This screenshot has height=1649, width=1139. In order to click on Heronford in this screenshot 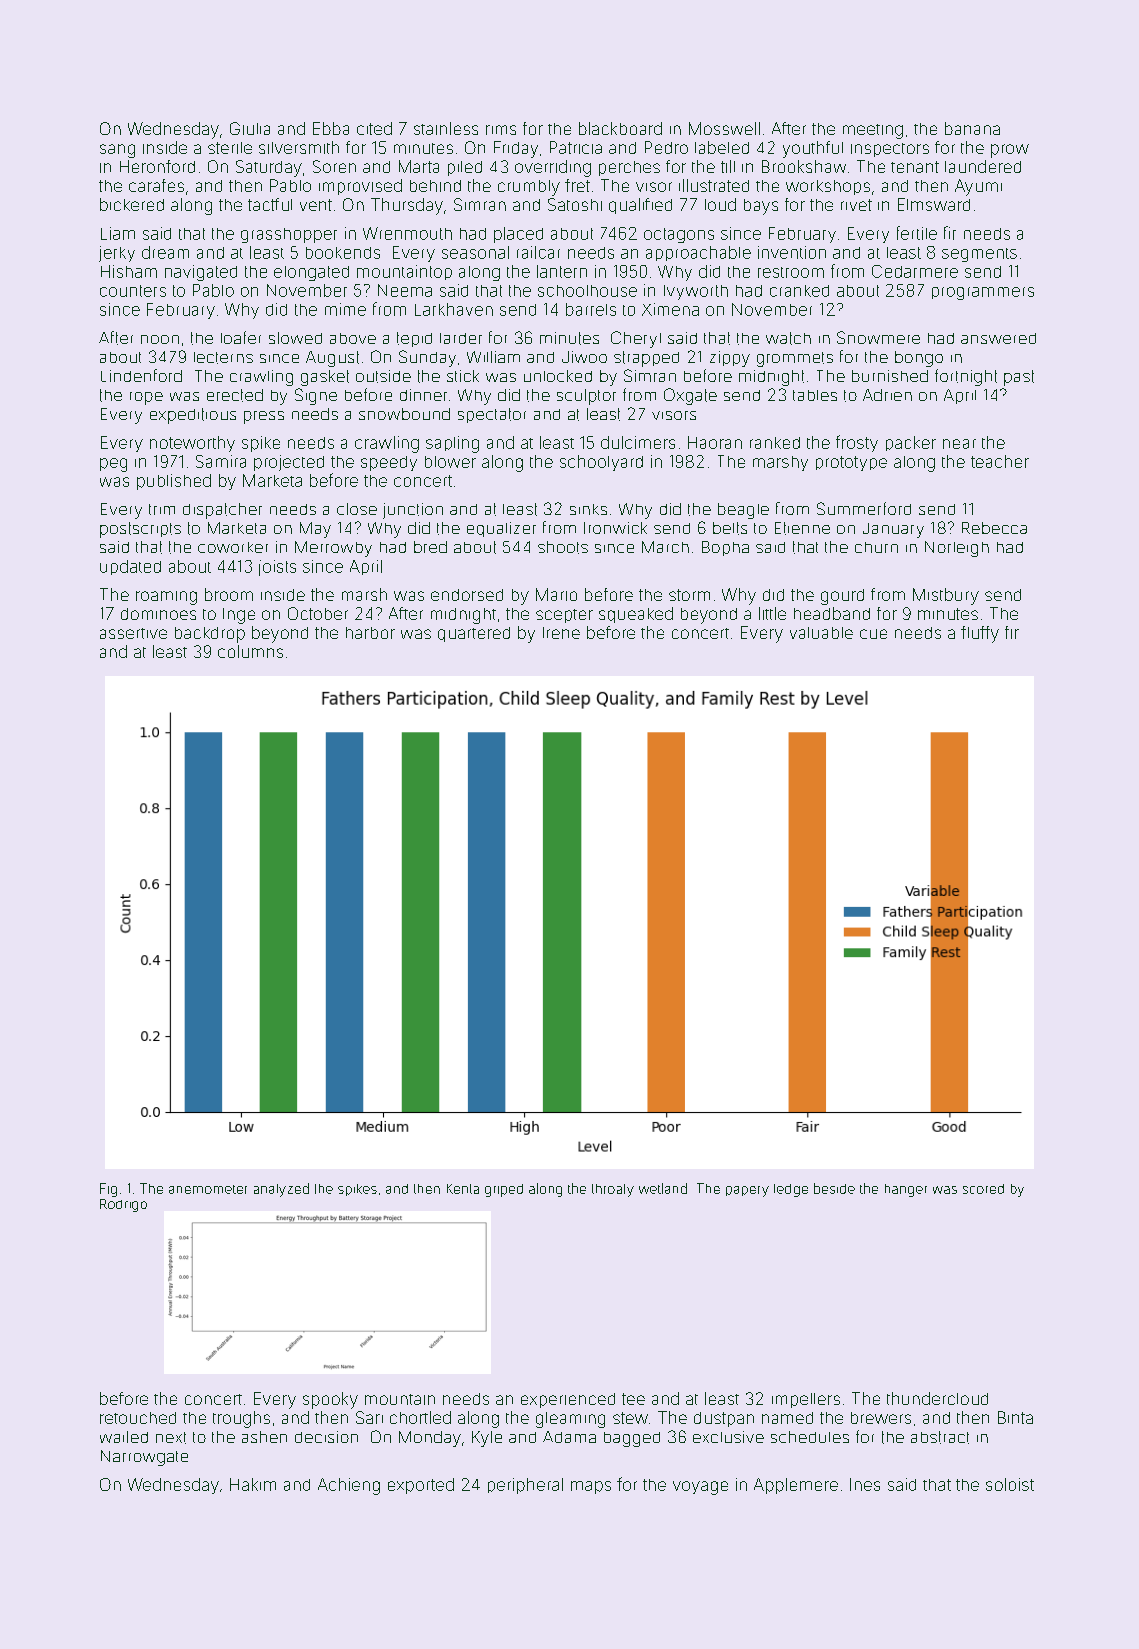, I will do `click(157, 166)`.
